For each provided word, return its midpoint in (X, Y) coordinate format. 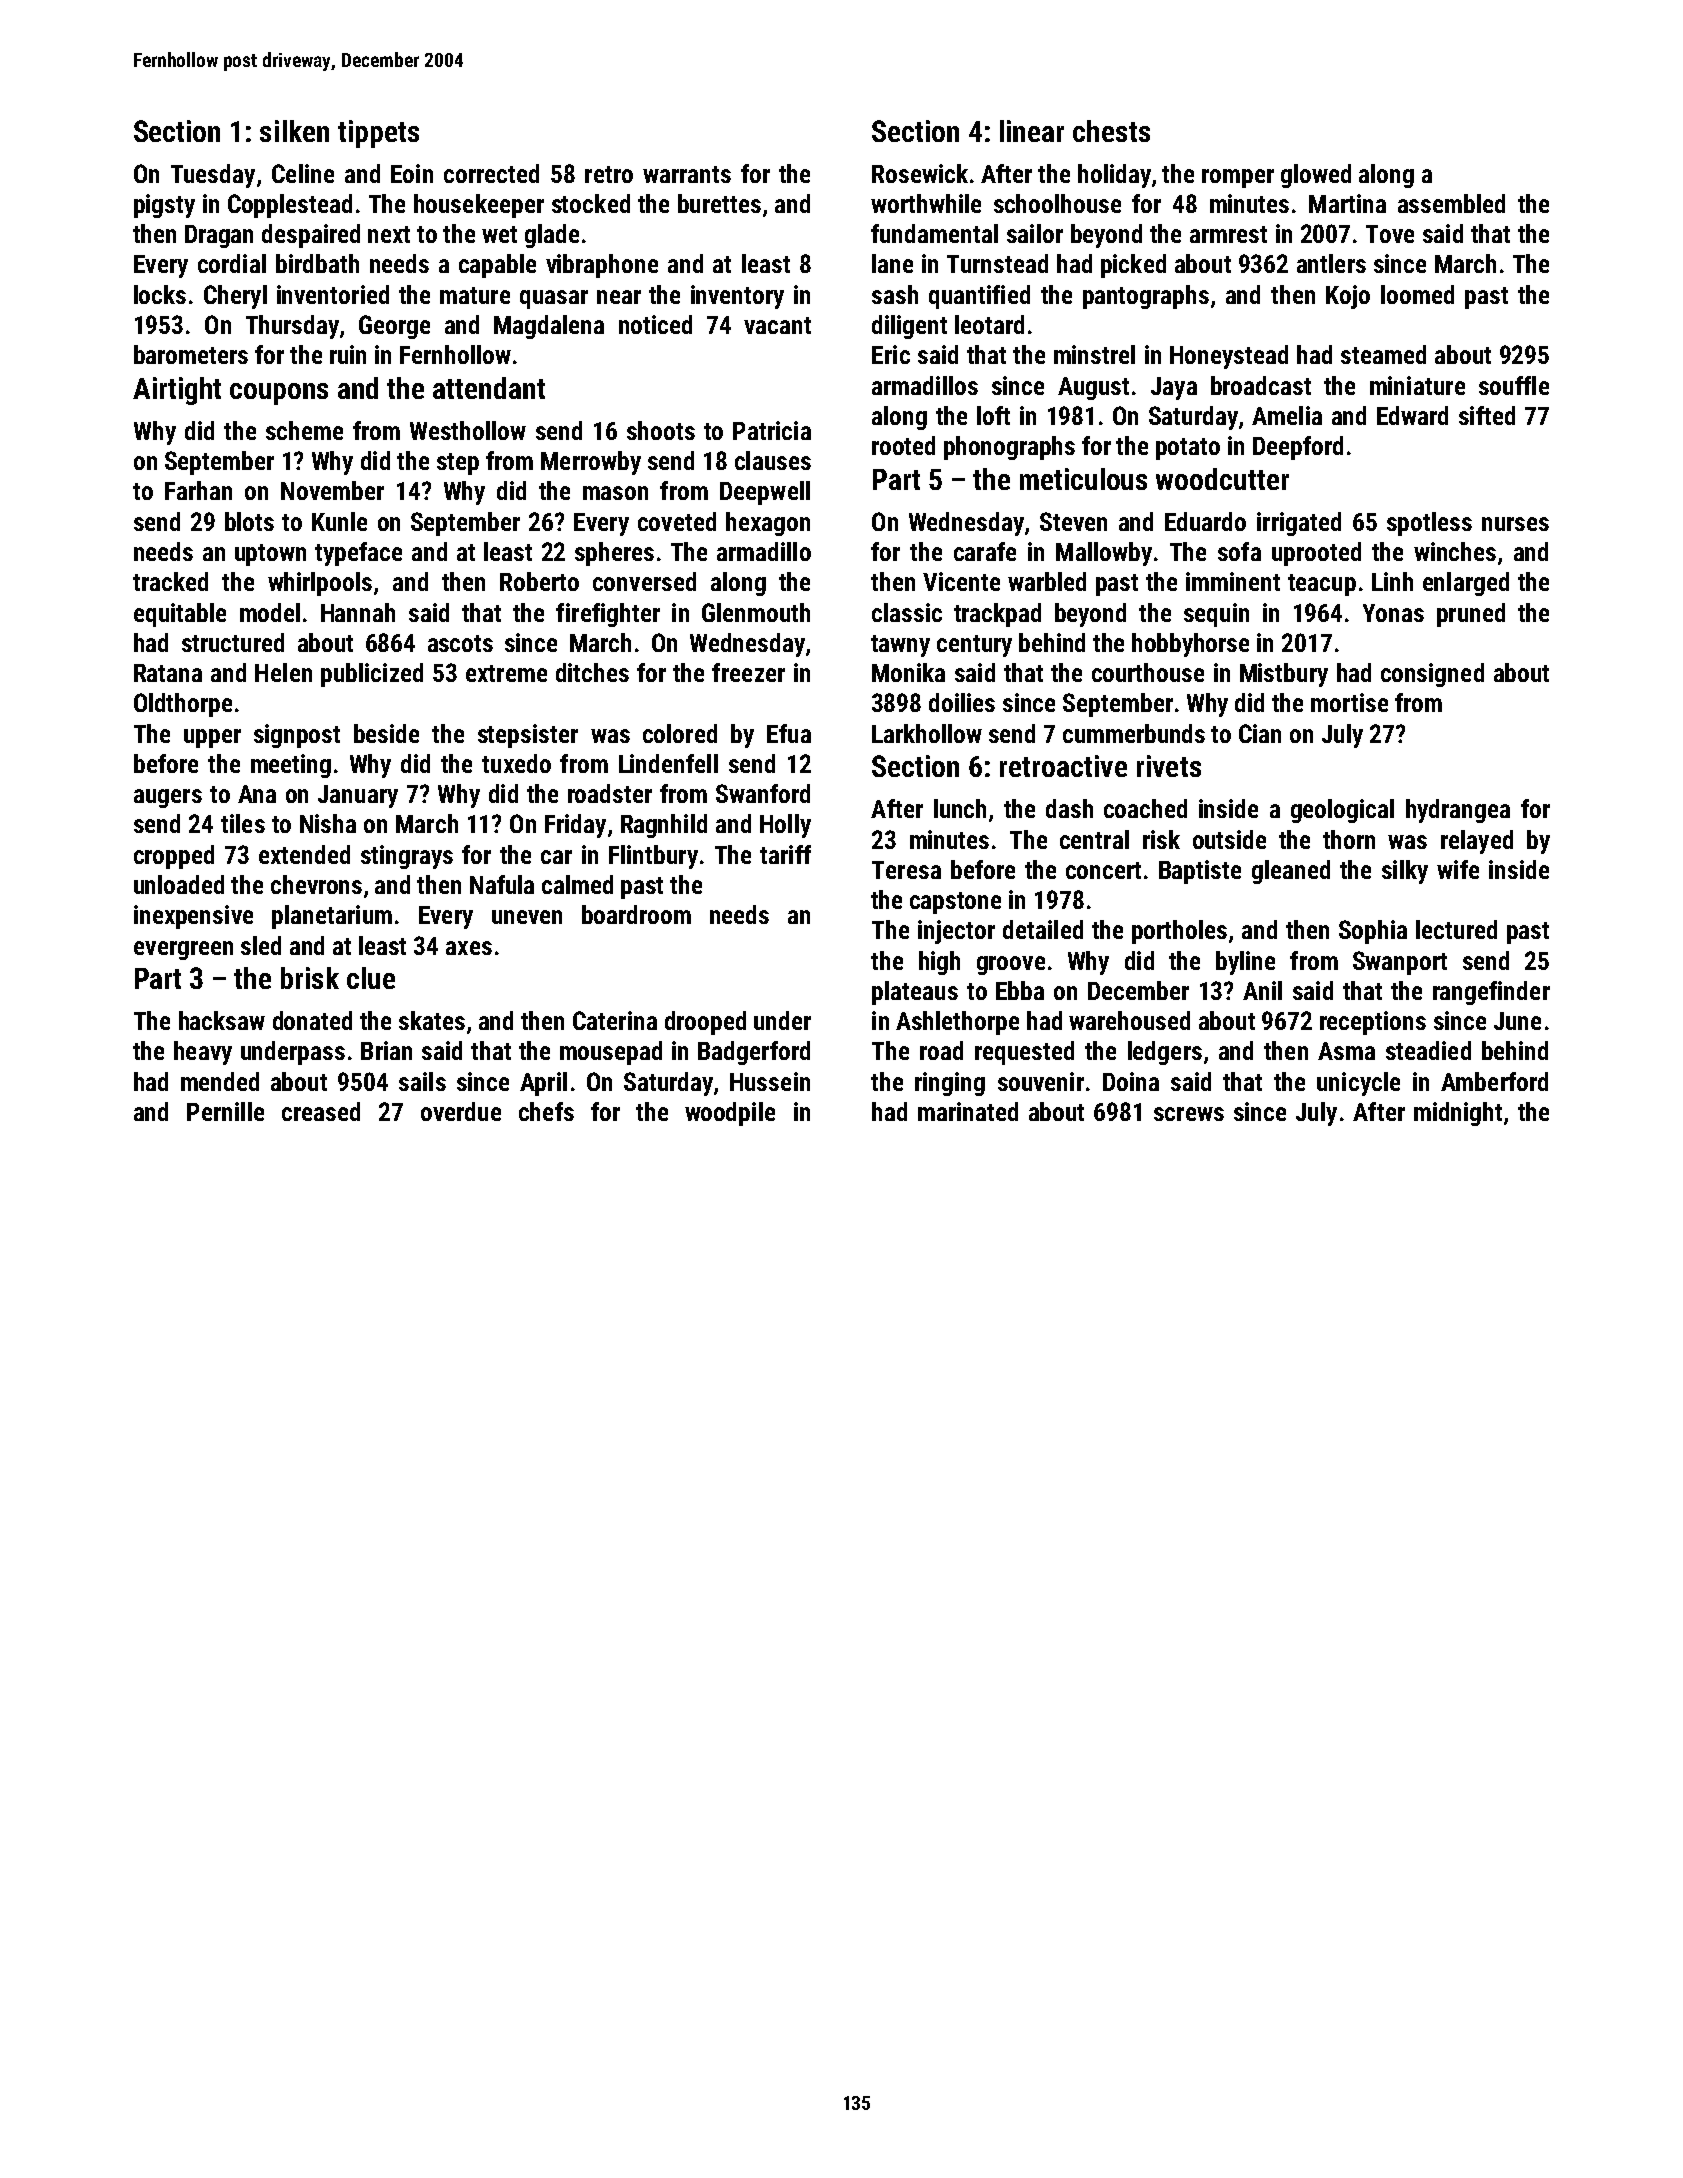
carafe (985, 551)
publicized (372, 675)
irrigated (1299, 524)
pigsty (164, 206)
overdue (461, 1111)
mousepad (611, 1053)
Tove (1390, 234)
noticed (655, 324)
